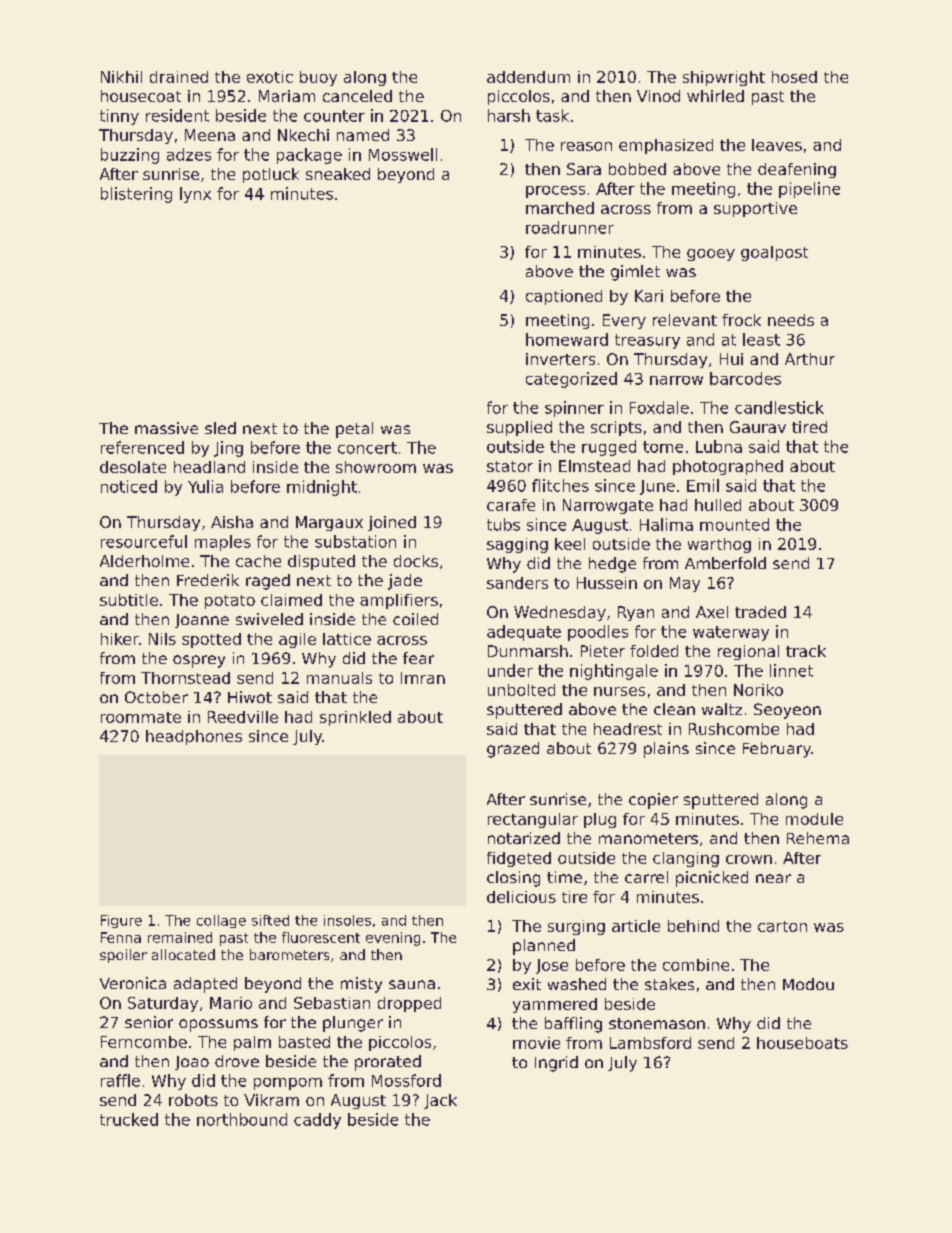 Image resolution: width=952 pixels, height=1233 pixels. I want to click on time, so click(564, 877).
